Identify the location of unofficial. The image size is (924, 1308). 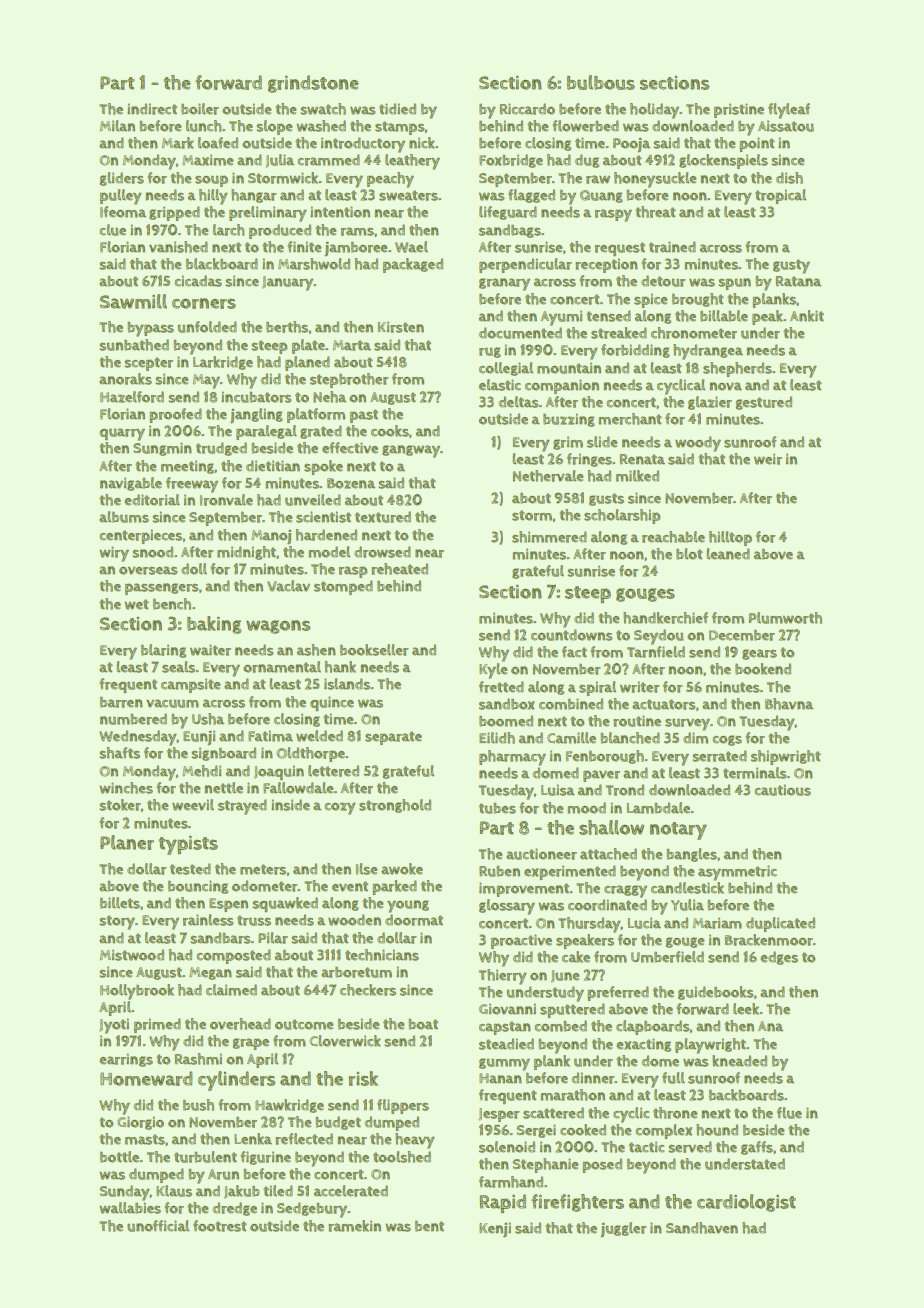
(158, 1226).
